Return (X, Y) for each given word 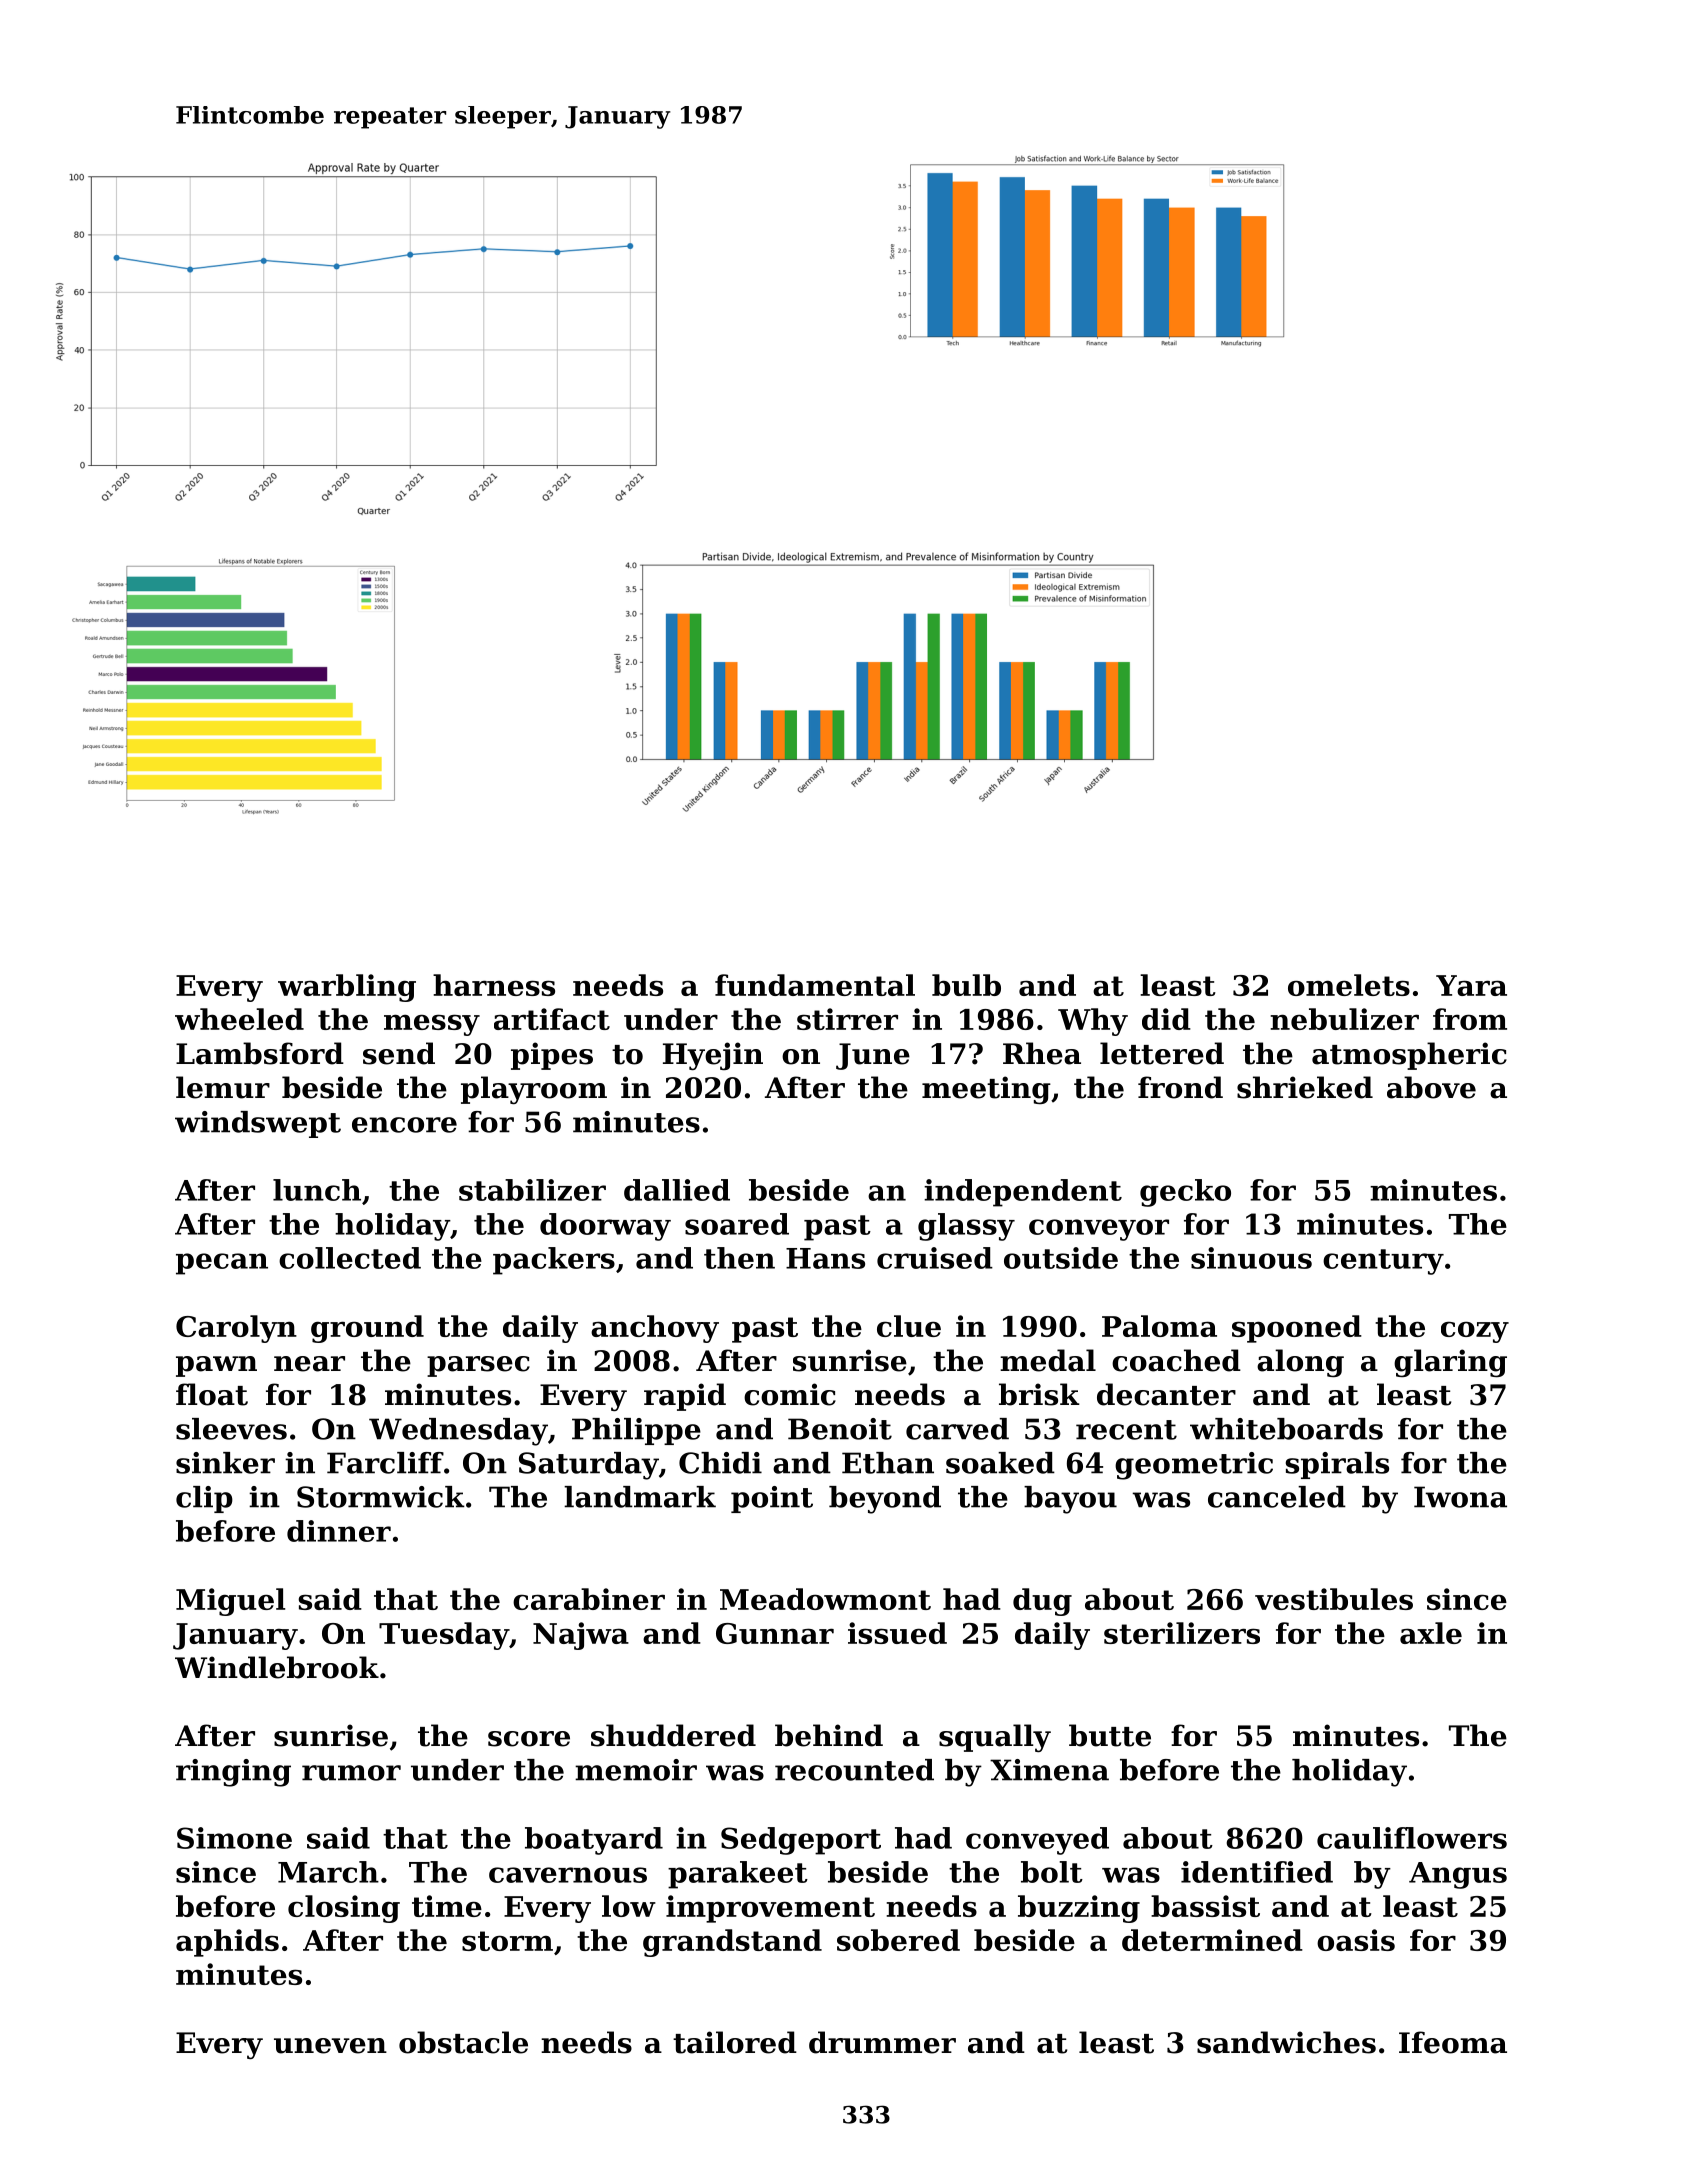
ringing (233, 1773)
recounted (854, 1770)
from (1470, 1019)
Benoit (840, 1429)
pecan (222, 1264)
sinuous (1251, 1258)
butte (1110, 1735)
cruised (935, 1258)
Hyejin (713, 1056)
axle (1431, 1633)
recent (1126, 1430)
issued (897, 1633)
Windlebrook (277, 1667)
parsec (478, 1366)
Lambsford (260, 1053)
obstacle (463, 2042)
